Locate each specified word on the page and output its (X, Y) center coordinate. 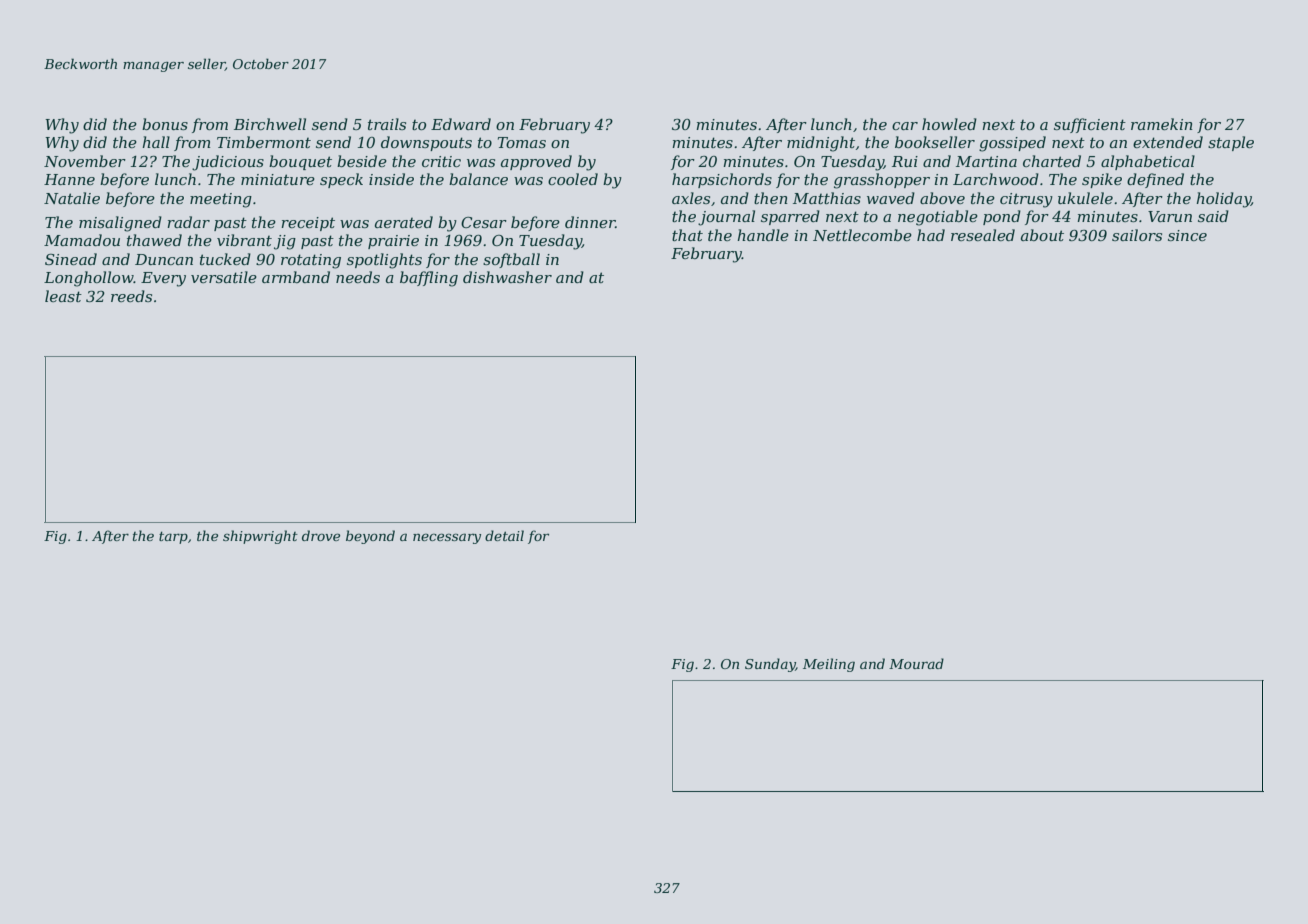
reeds (131, 296)
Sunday (770, 665)
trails (387, 124)
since (1187, 235)
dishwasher (507, 277)
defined (1155, 180)
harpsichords (722, 180)
